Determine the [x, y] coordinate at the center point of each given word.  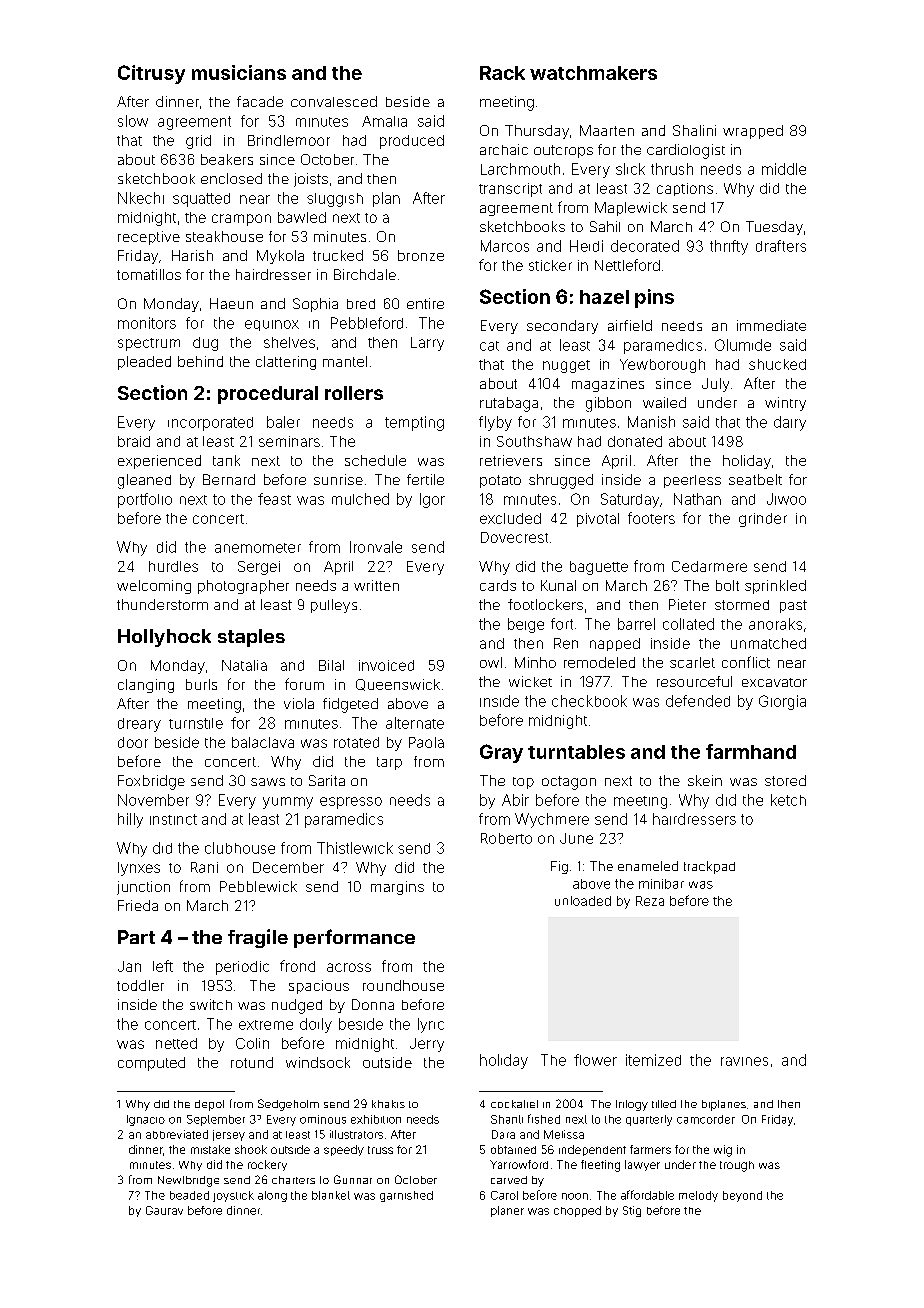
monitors [147, 323]
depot [209, 1105]
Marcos [505, 246]
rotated [356, 742]
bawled [302, 217]
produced [412, 142]
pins [654, 298]
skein [705, 780]
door [133, 742]
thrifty [729, 247]
